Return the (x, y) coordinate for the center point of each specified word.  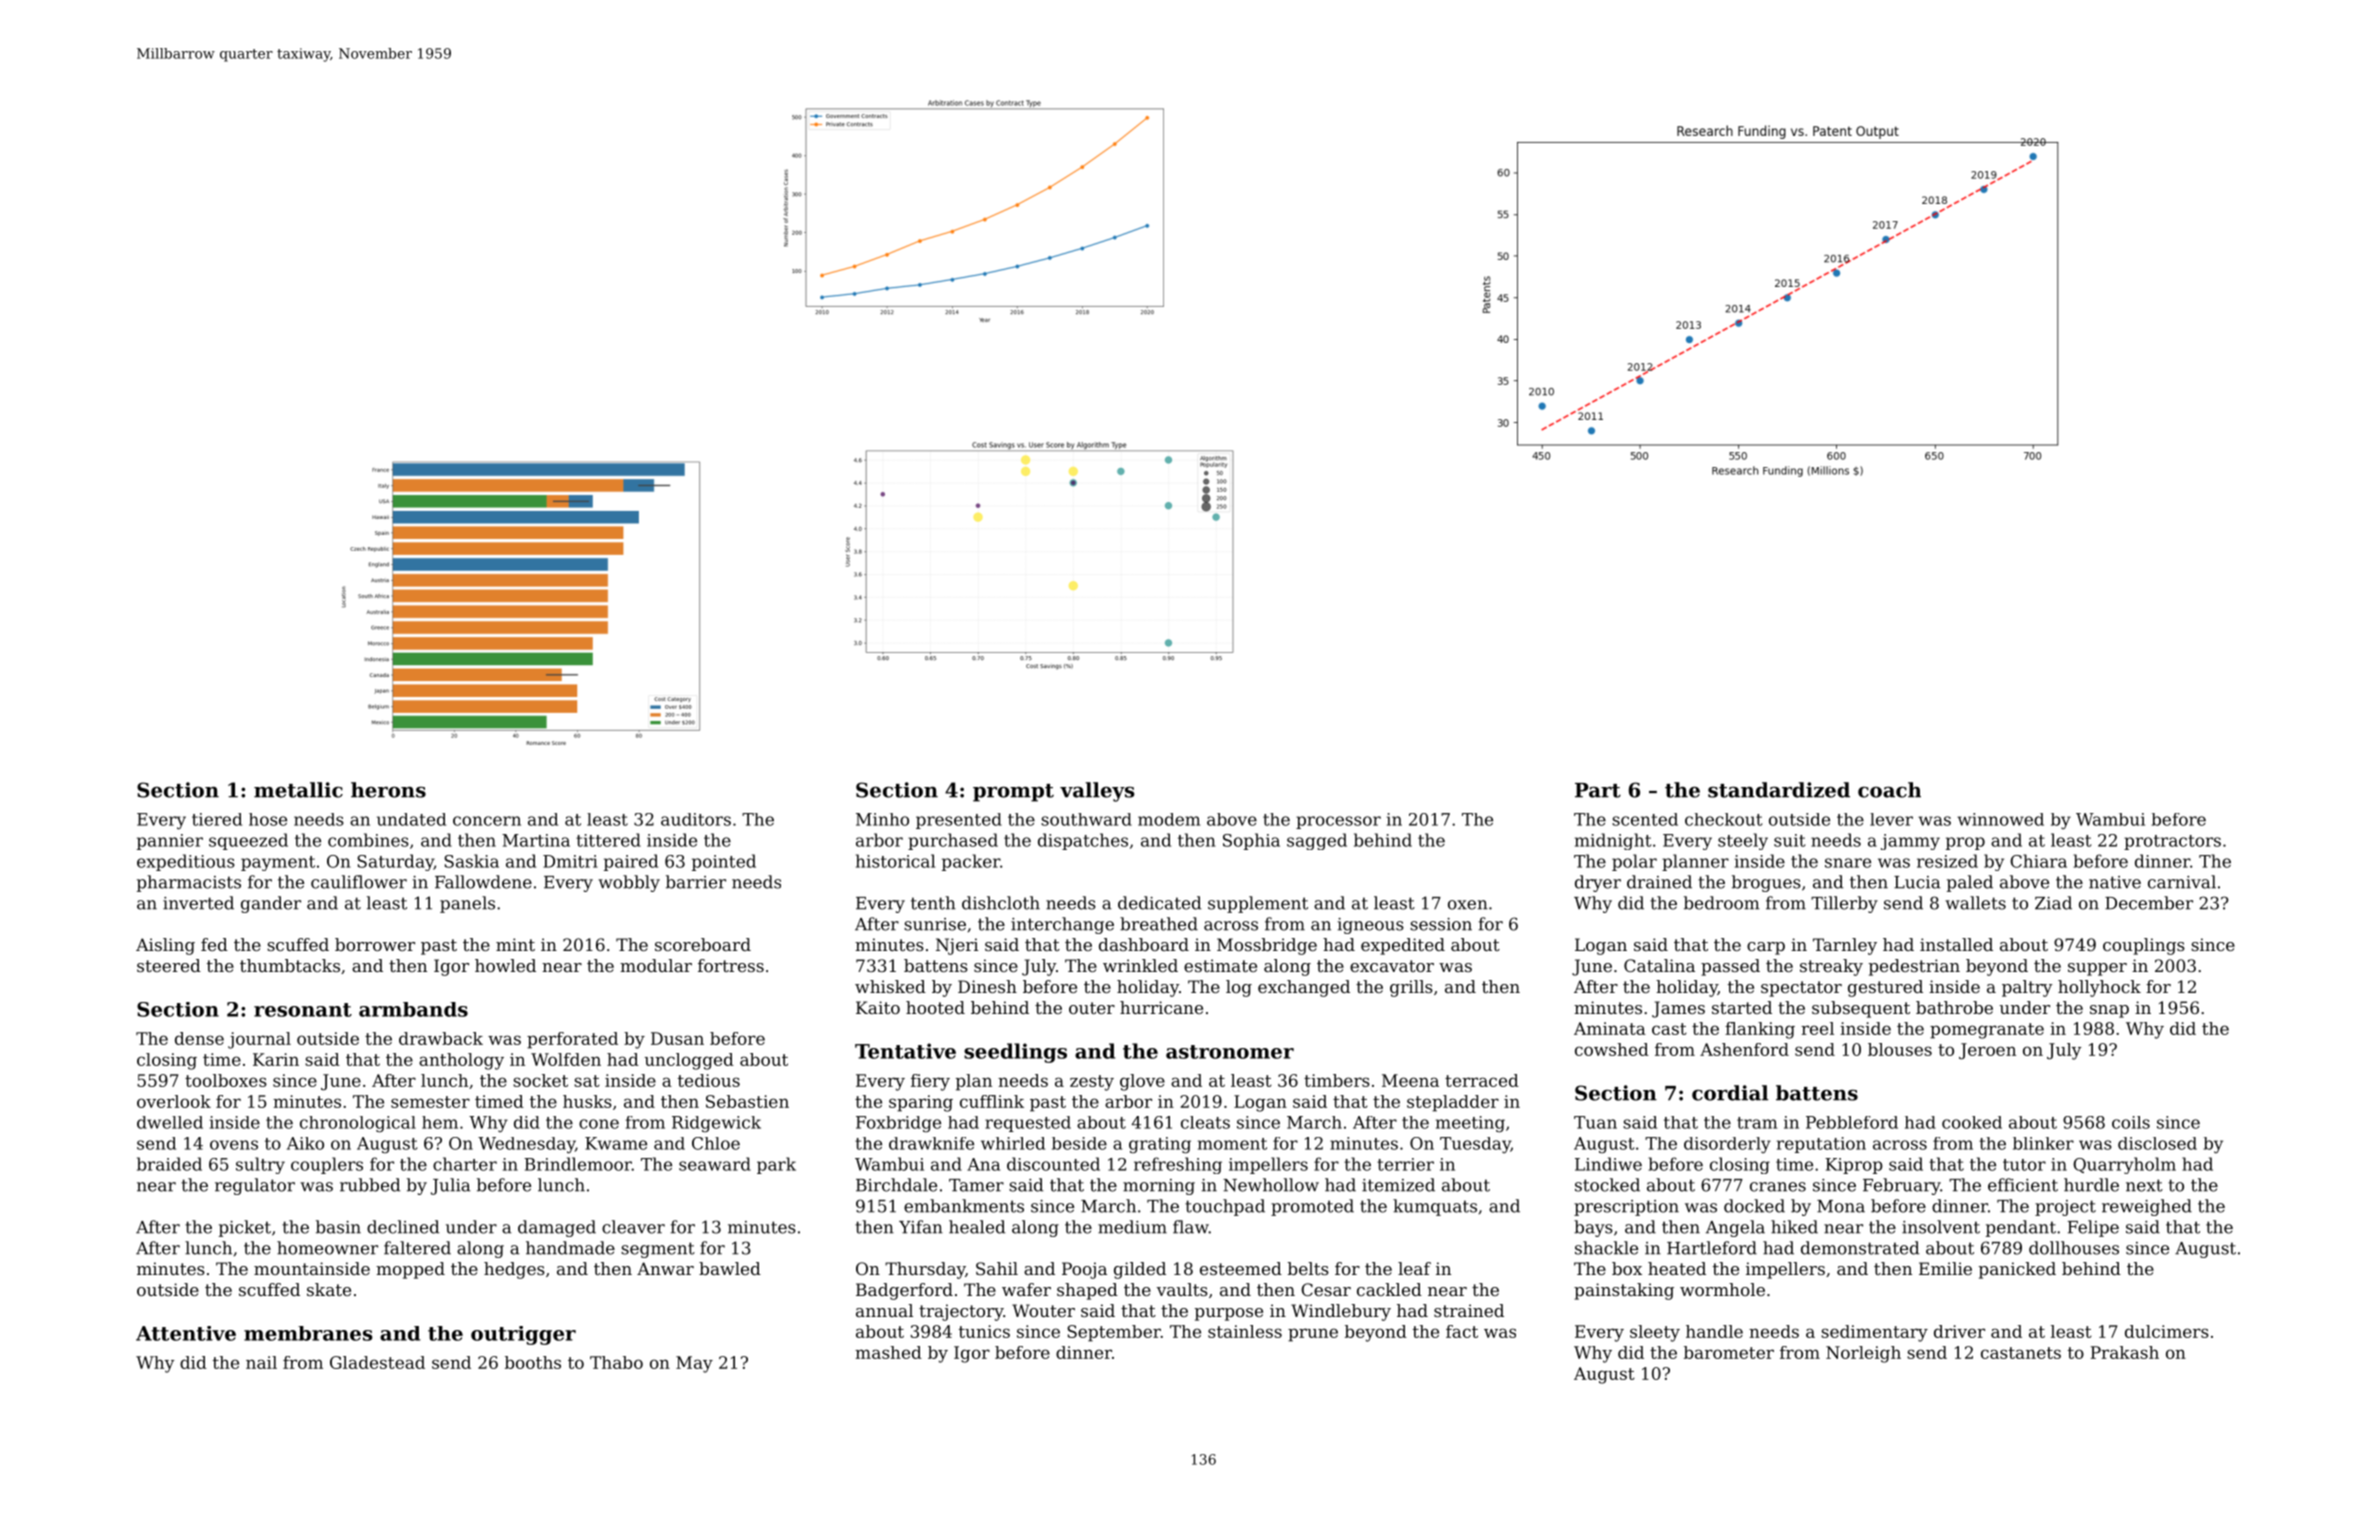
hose (268, 819)
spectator (1801, 989)
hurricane (1161, 1007)
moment (1232, 1144)
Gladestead (377, 1362)
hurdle (2091, 1185)
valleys (1097, 792)
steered (169, 965)
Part (1598, 790)
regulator (255, 1186)
